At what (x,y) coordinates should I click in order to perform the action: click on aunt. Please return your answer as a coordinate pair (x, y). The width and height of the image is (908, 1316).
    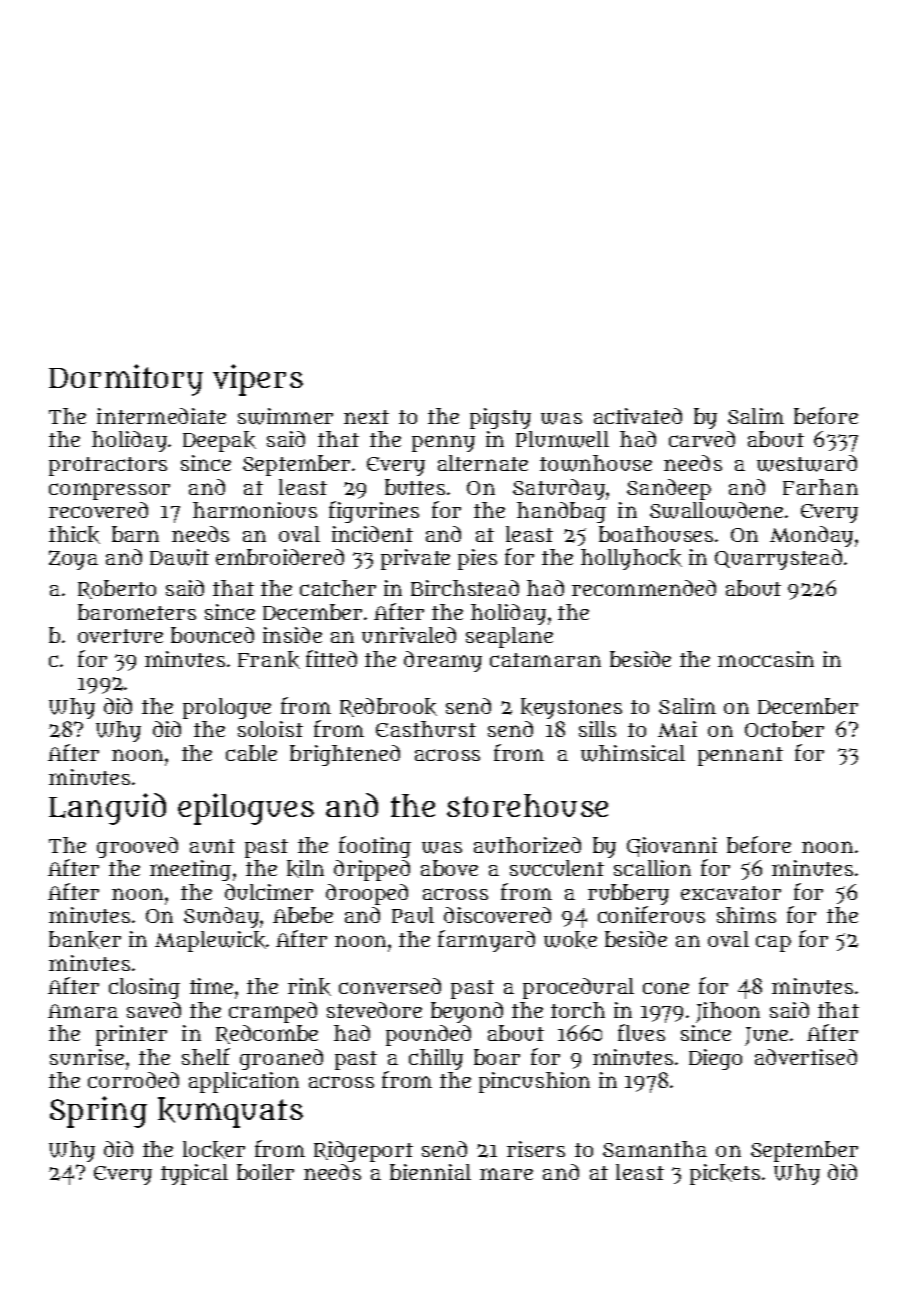
    Looking at the image, I should click on (212, 846).
